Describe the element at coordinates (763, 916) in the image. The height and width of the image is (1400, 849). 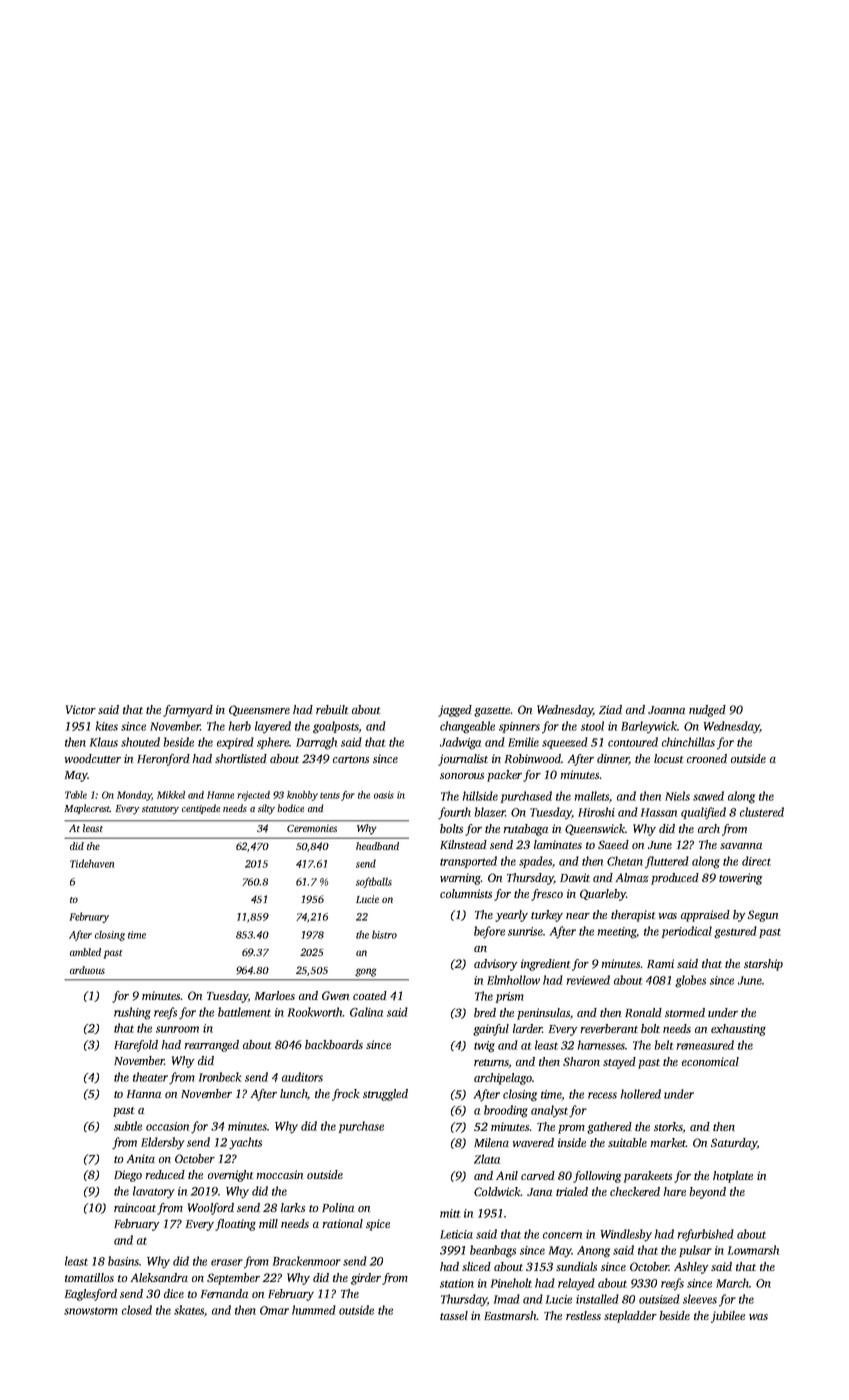
I see `Segun` at that location.
